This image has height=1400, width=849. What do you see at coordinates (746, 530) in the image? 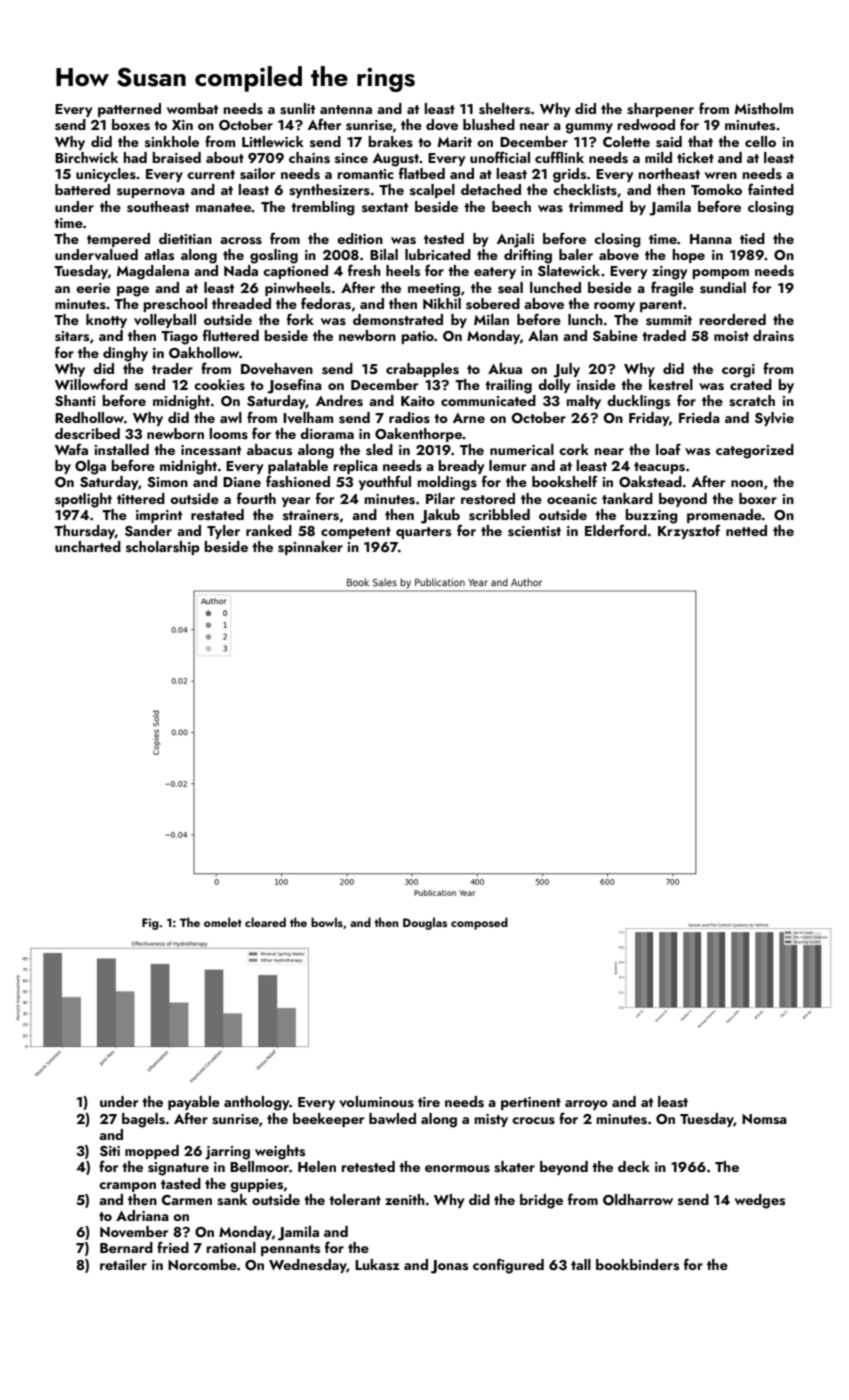
I see `netted` at bounding box center [746, 530].
